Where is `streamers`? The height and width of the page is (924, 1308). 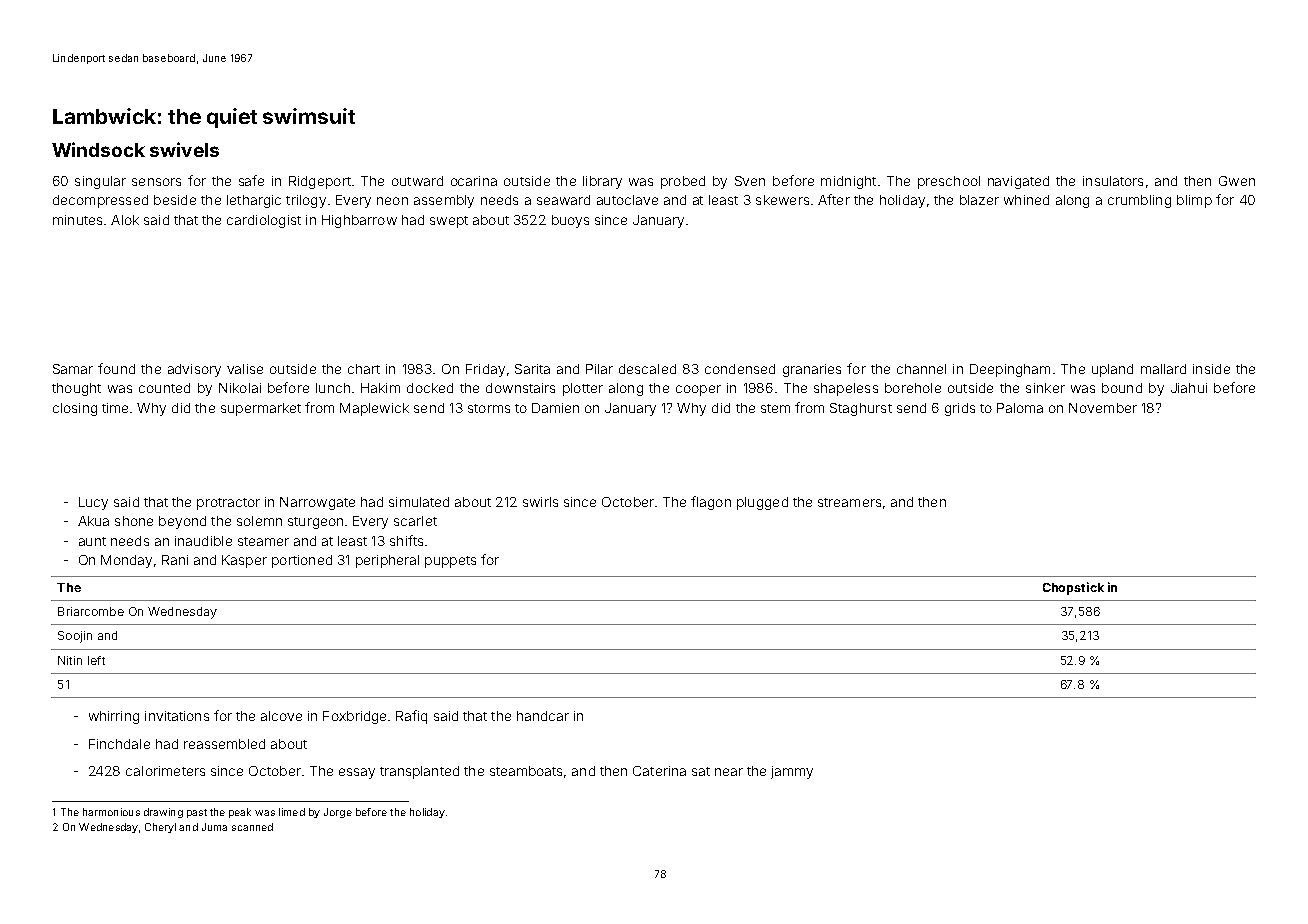
streamers is located at coordinates (849, 502).
